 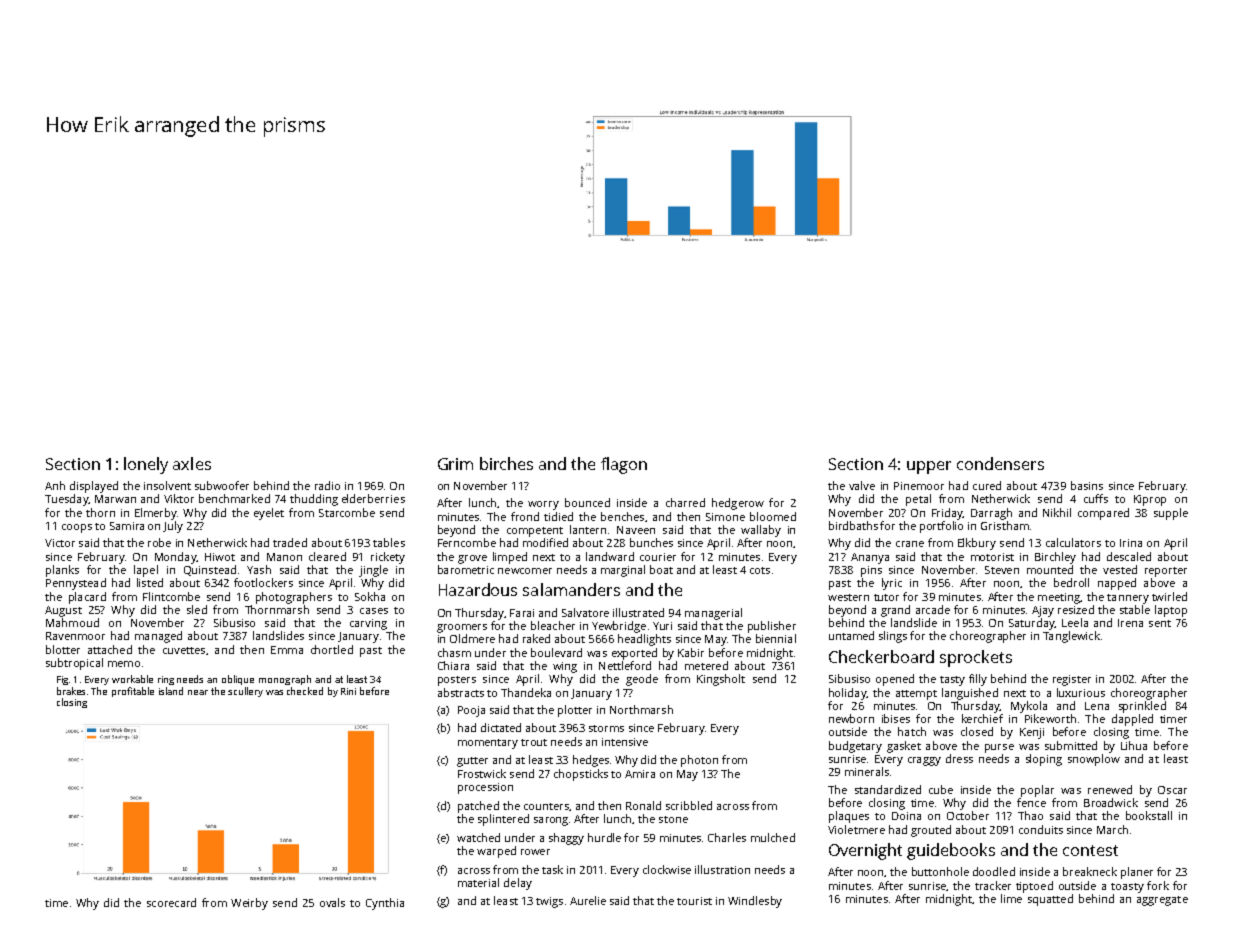 What do you see at coordinates (604, 837) in the image?
I see `hurdle` at bounding box center [604, 837].
